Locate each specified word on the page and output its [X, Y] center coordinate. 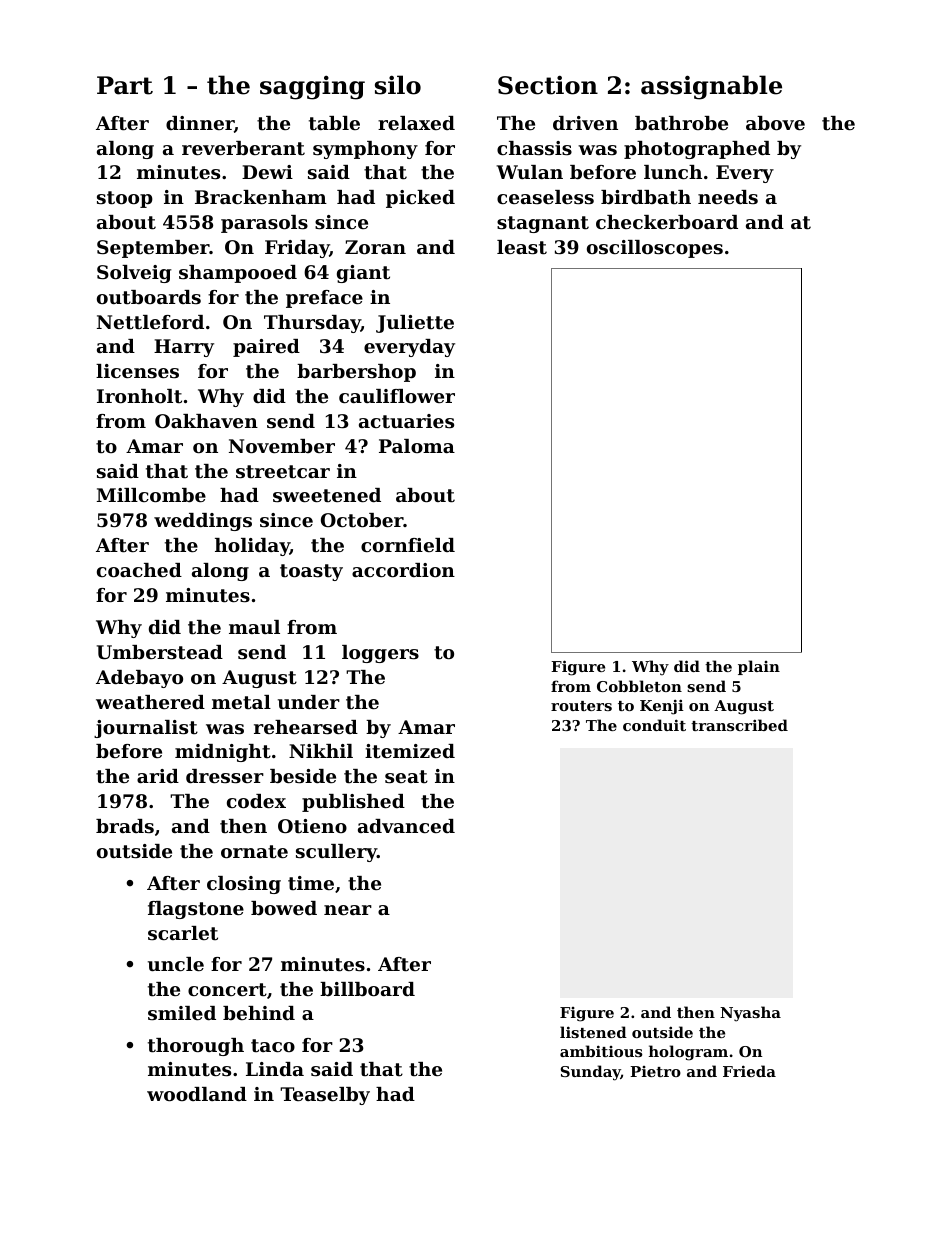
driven [585, 123]
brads [125, 826]
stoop [125, 199]
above [775, 123]
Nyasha [750, 1014]
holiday [252, 547]
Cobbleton [639, 686]
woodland [197, 1094]
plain [759, 667]
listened [593, 1032]
